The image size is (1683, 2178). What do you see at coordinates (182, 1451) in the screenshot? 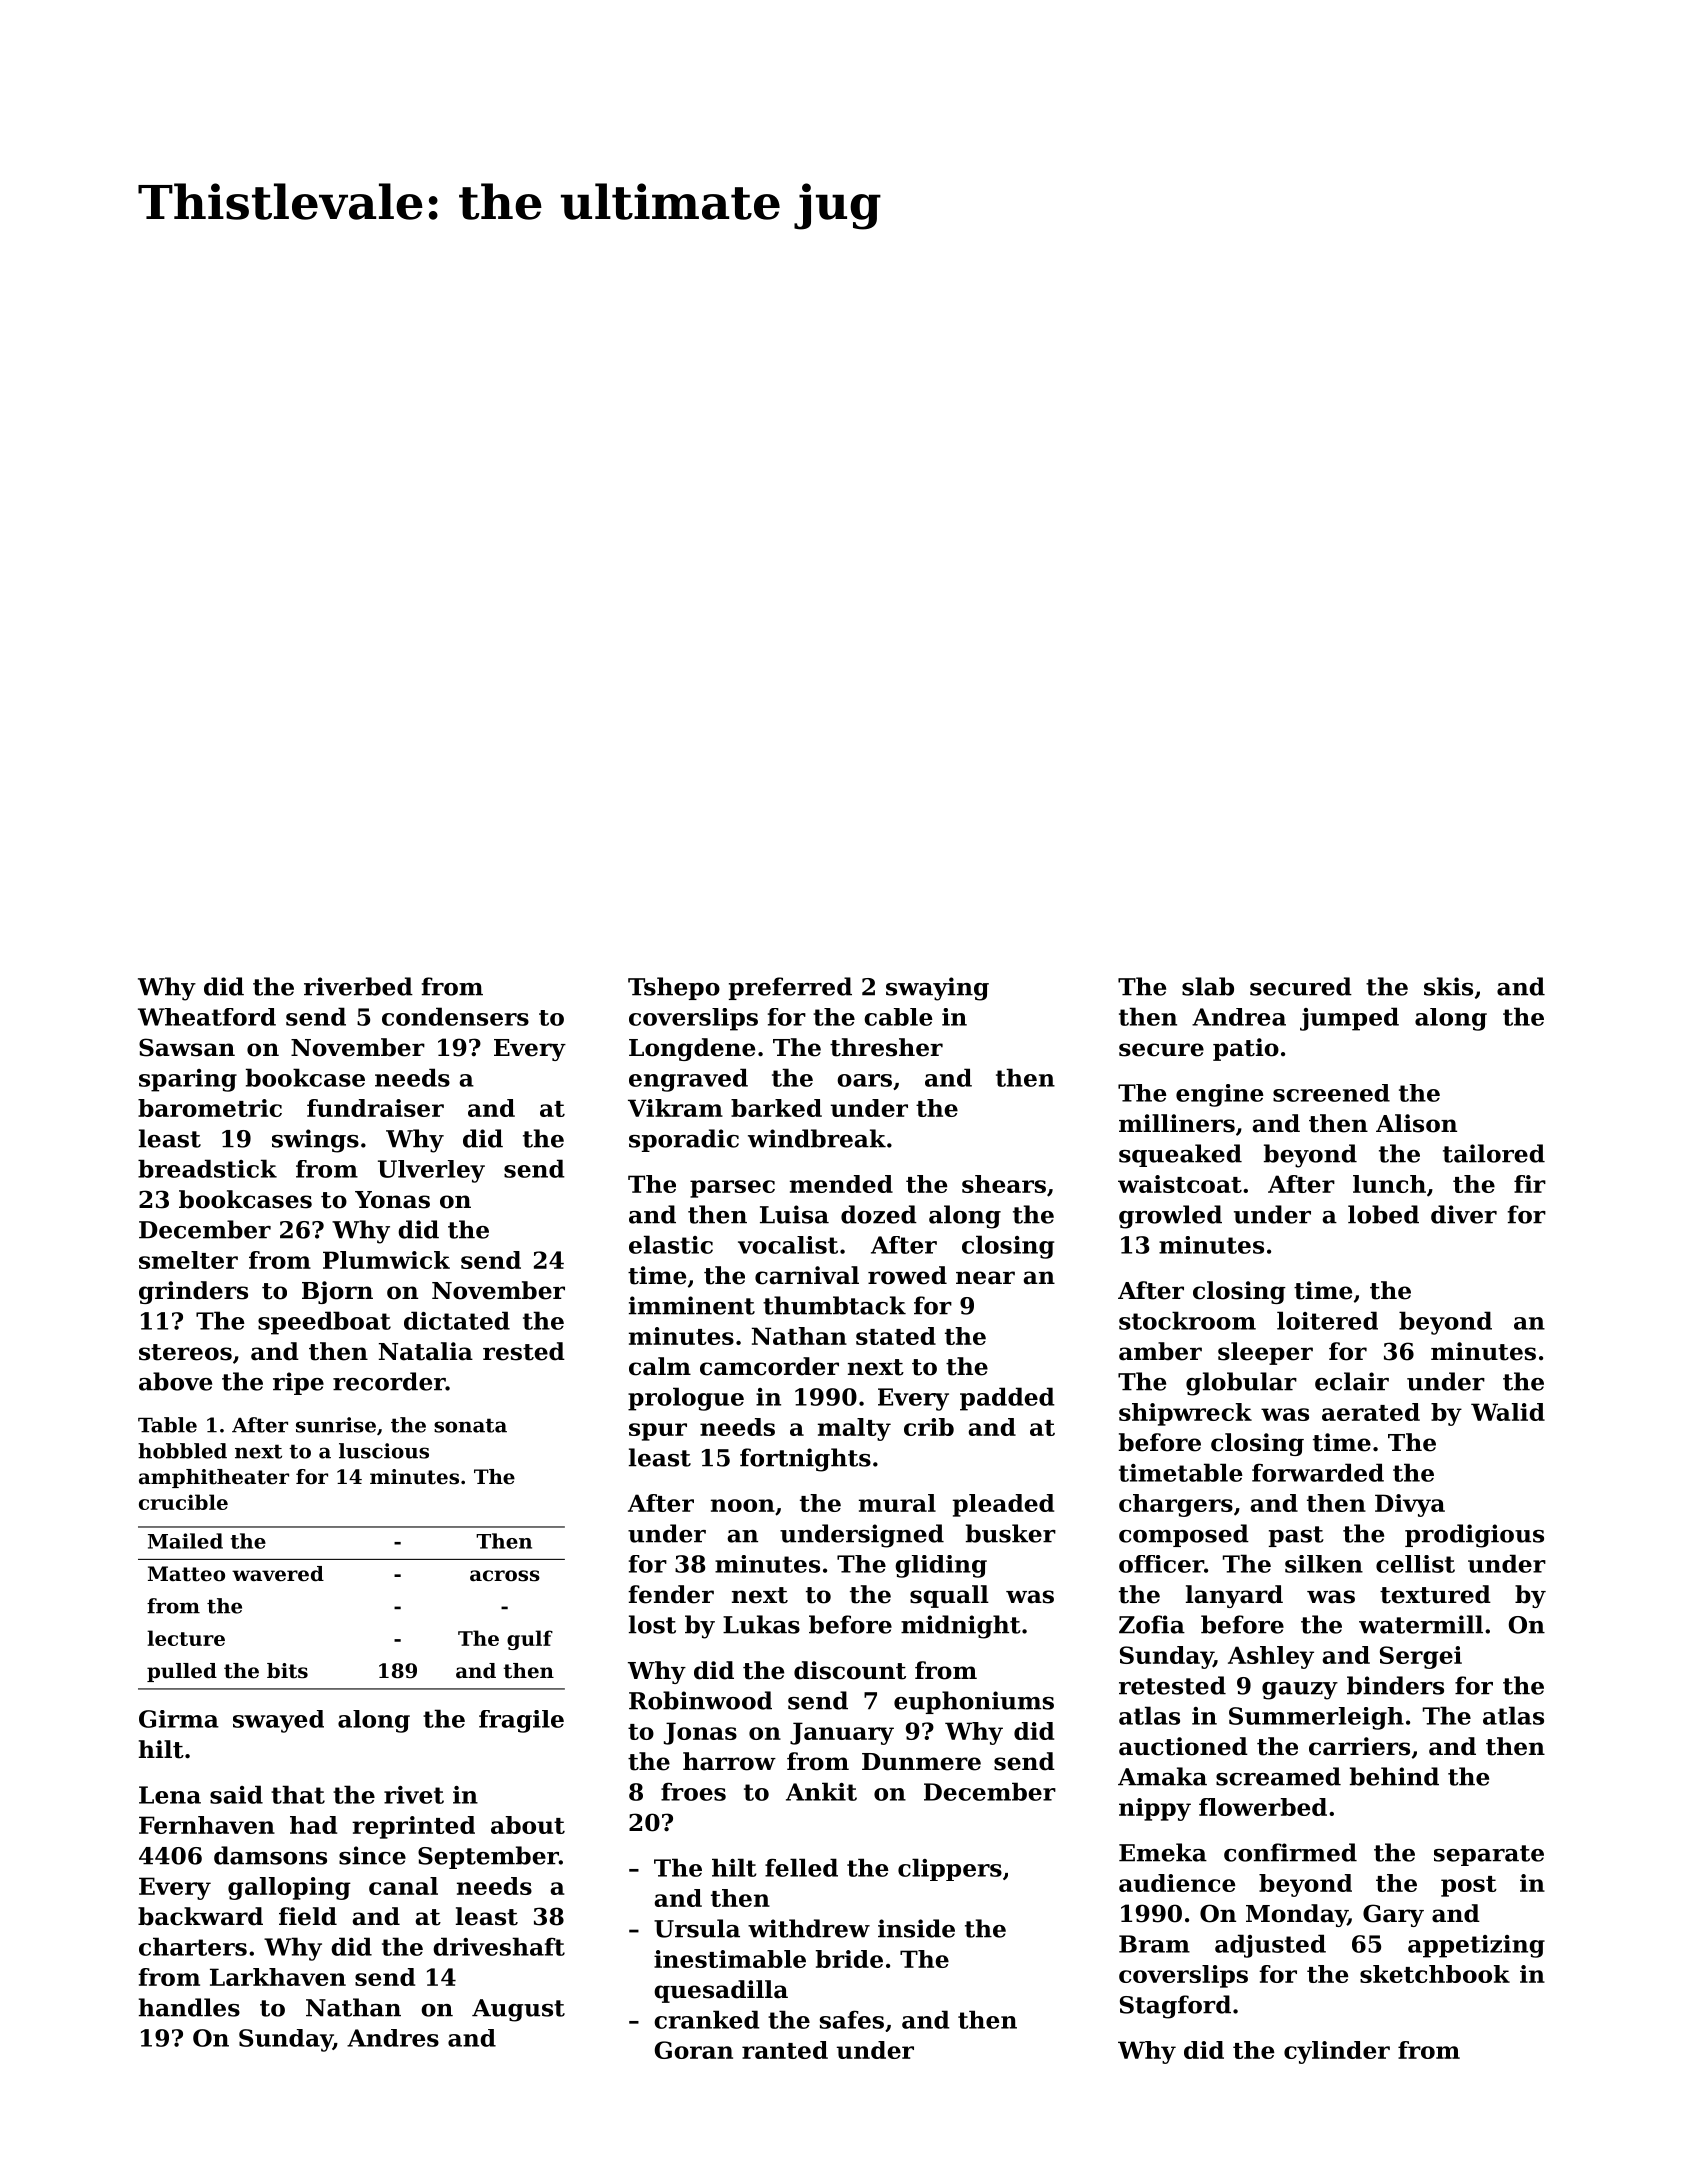
I see `hobbled` at bounding box center [182, 1451].
